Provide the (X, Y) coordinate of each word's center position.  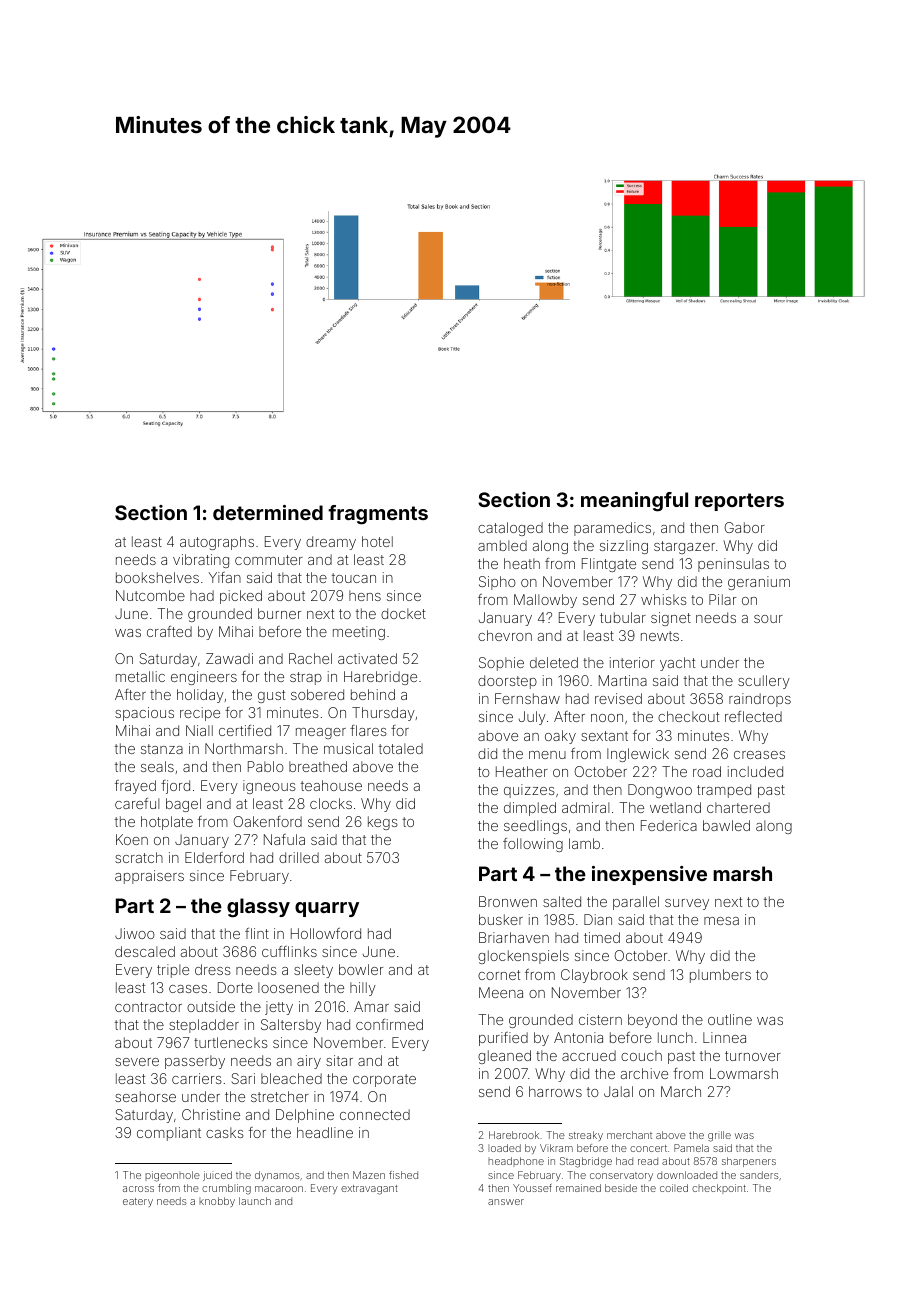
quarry (327, 909)
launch (255, 1201)
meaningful (634, 502)
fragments (378, 515)
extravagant (369, 1190)
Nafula (284, 839)
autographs (217, 543)
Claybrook (594, 976)
